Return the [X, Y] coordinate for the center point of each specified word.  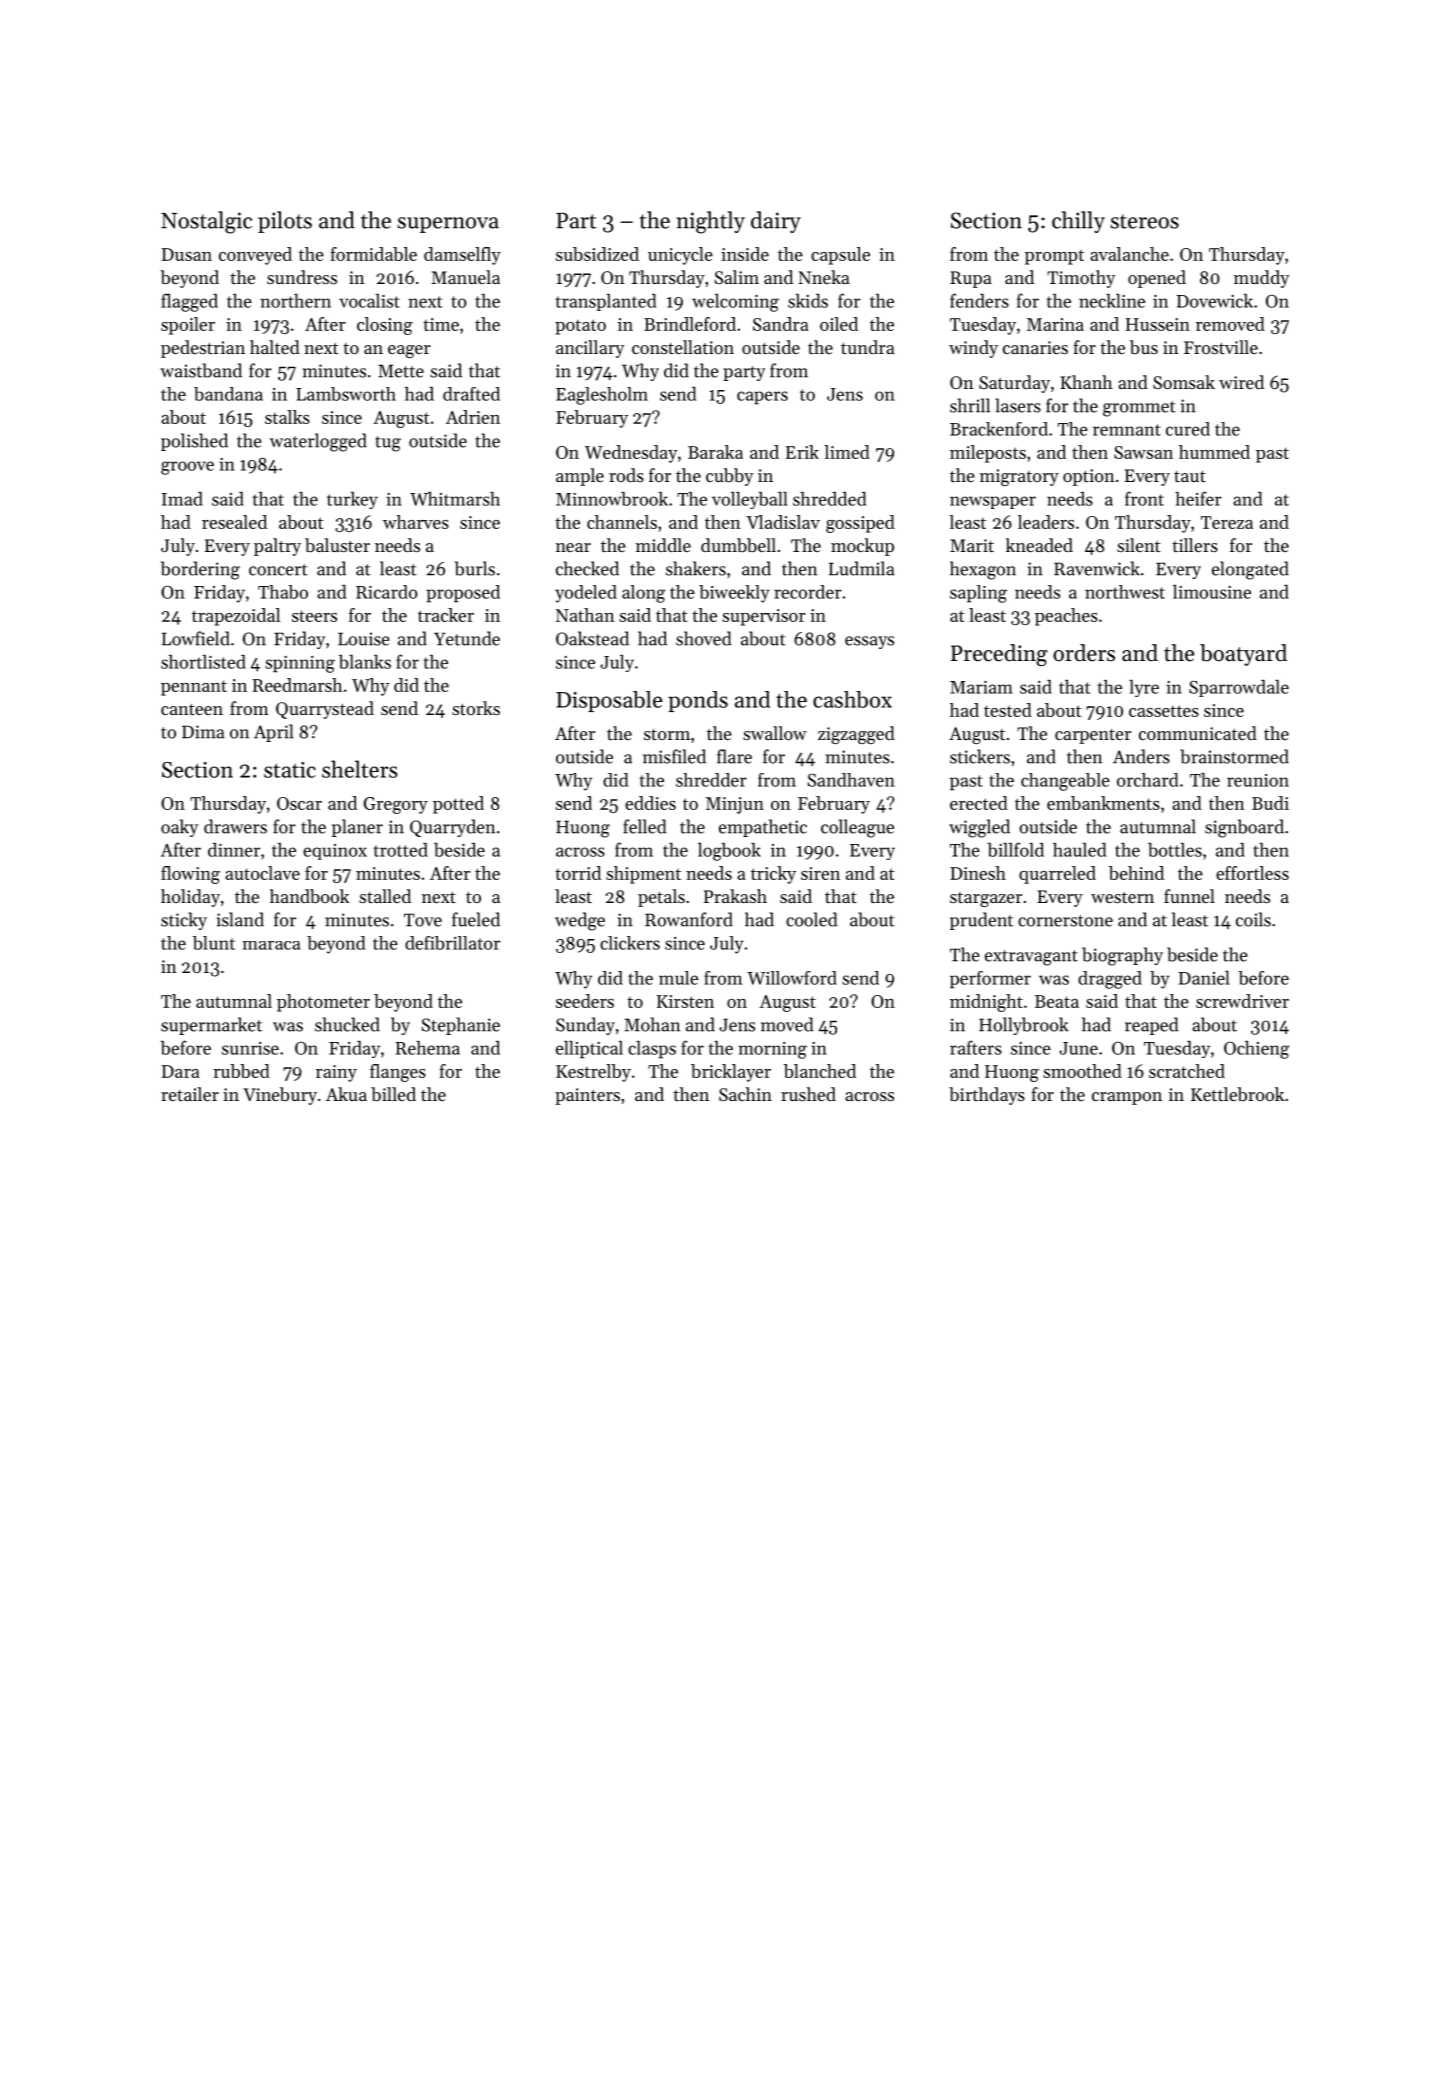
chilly [1078, 222]
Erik [802, 452]
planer [357, 828]
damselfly [462, 256]
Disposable [609, 701]
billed [393, 1094]
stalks [287, 417]
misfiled [674, 756]
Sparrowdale [1239, 688]
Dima [203, 732]
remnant [1127, 430]
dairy [776, 222]
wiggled [979, 828]
